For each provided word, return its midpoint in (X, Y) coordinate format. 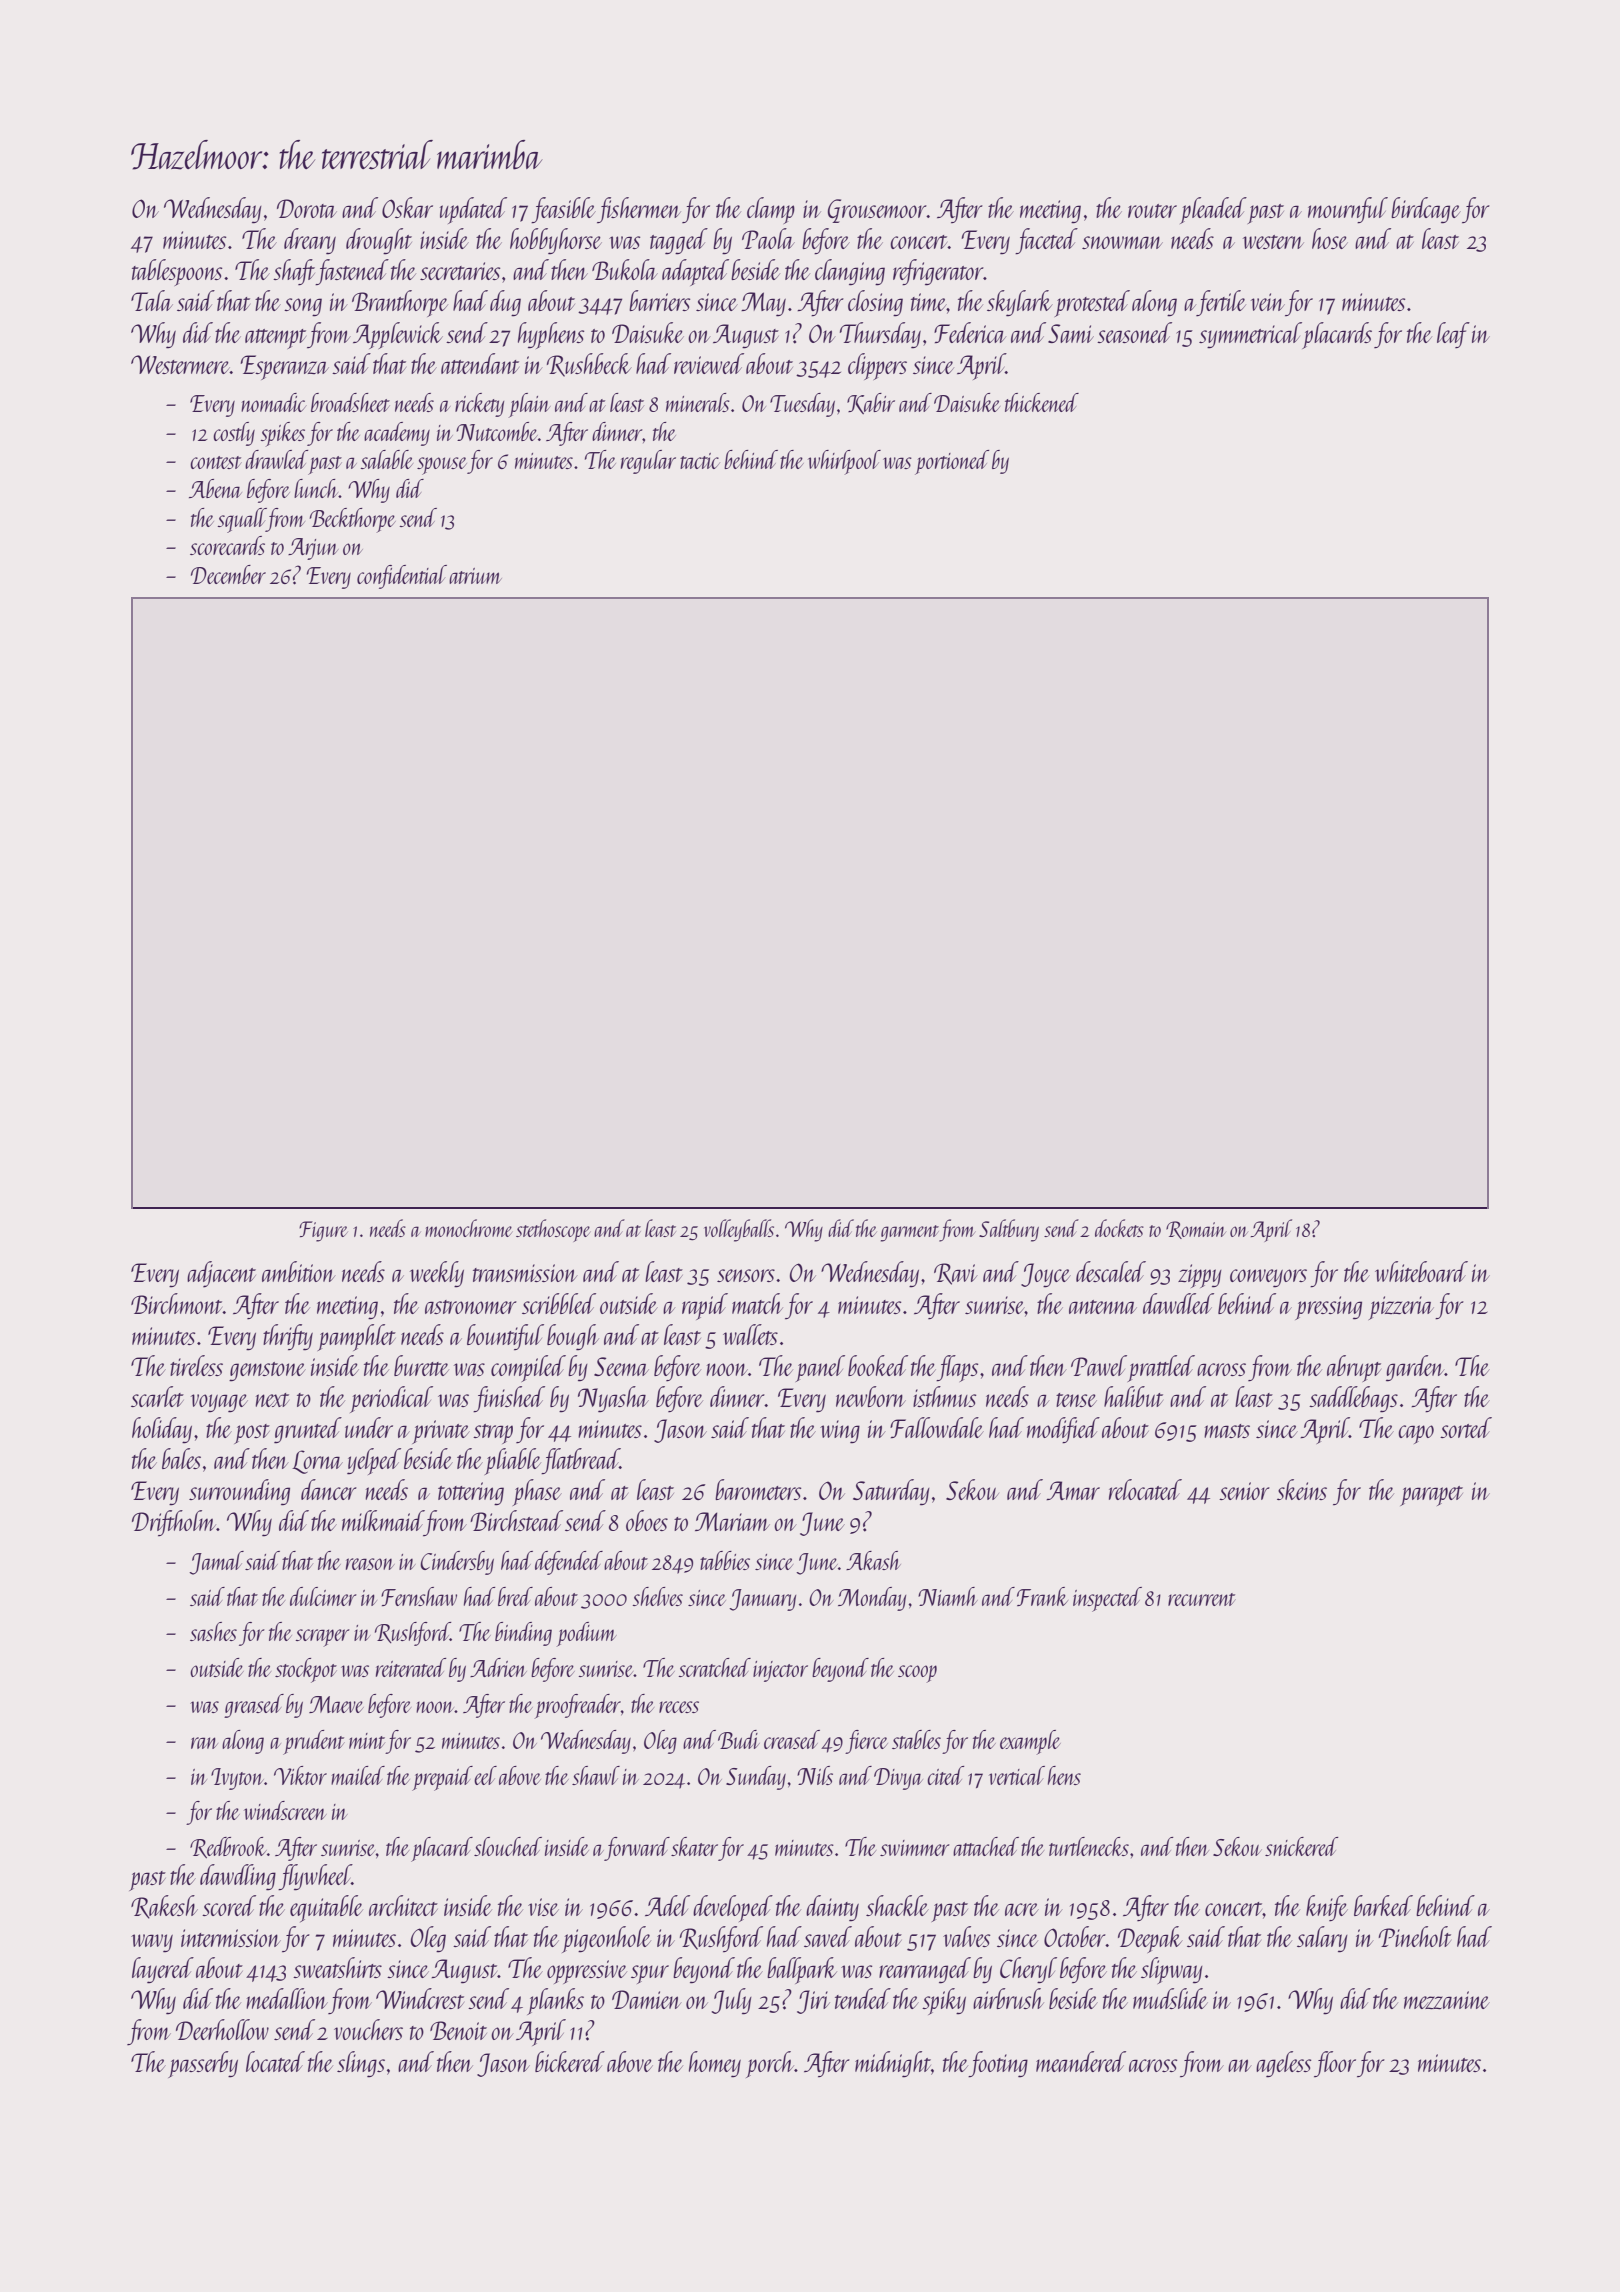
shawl (596, 1775)
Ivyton (237, 1779)
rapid (705, 1306)
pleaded (1213, 210)
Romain (1196, 1230)
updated (473, 210)
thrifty (288, 1337)
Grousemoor (877, 211)
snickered (1301, 1846)
